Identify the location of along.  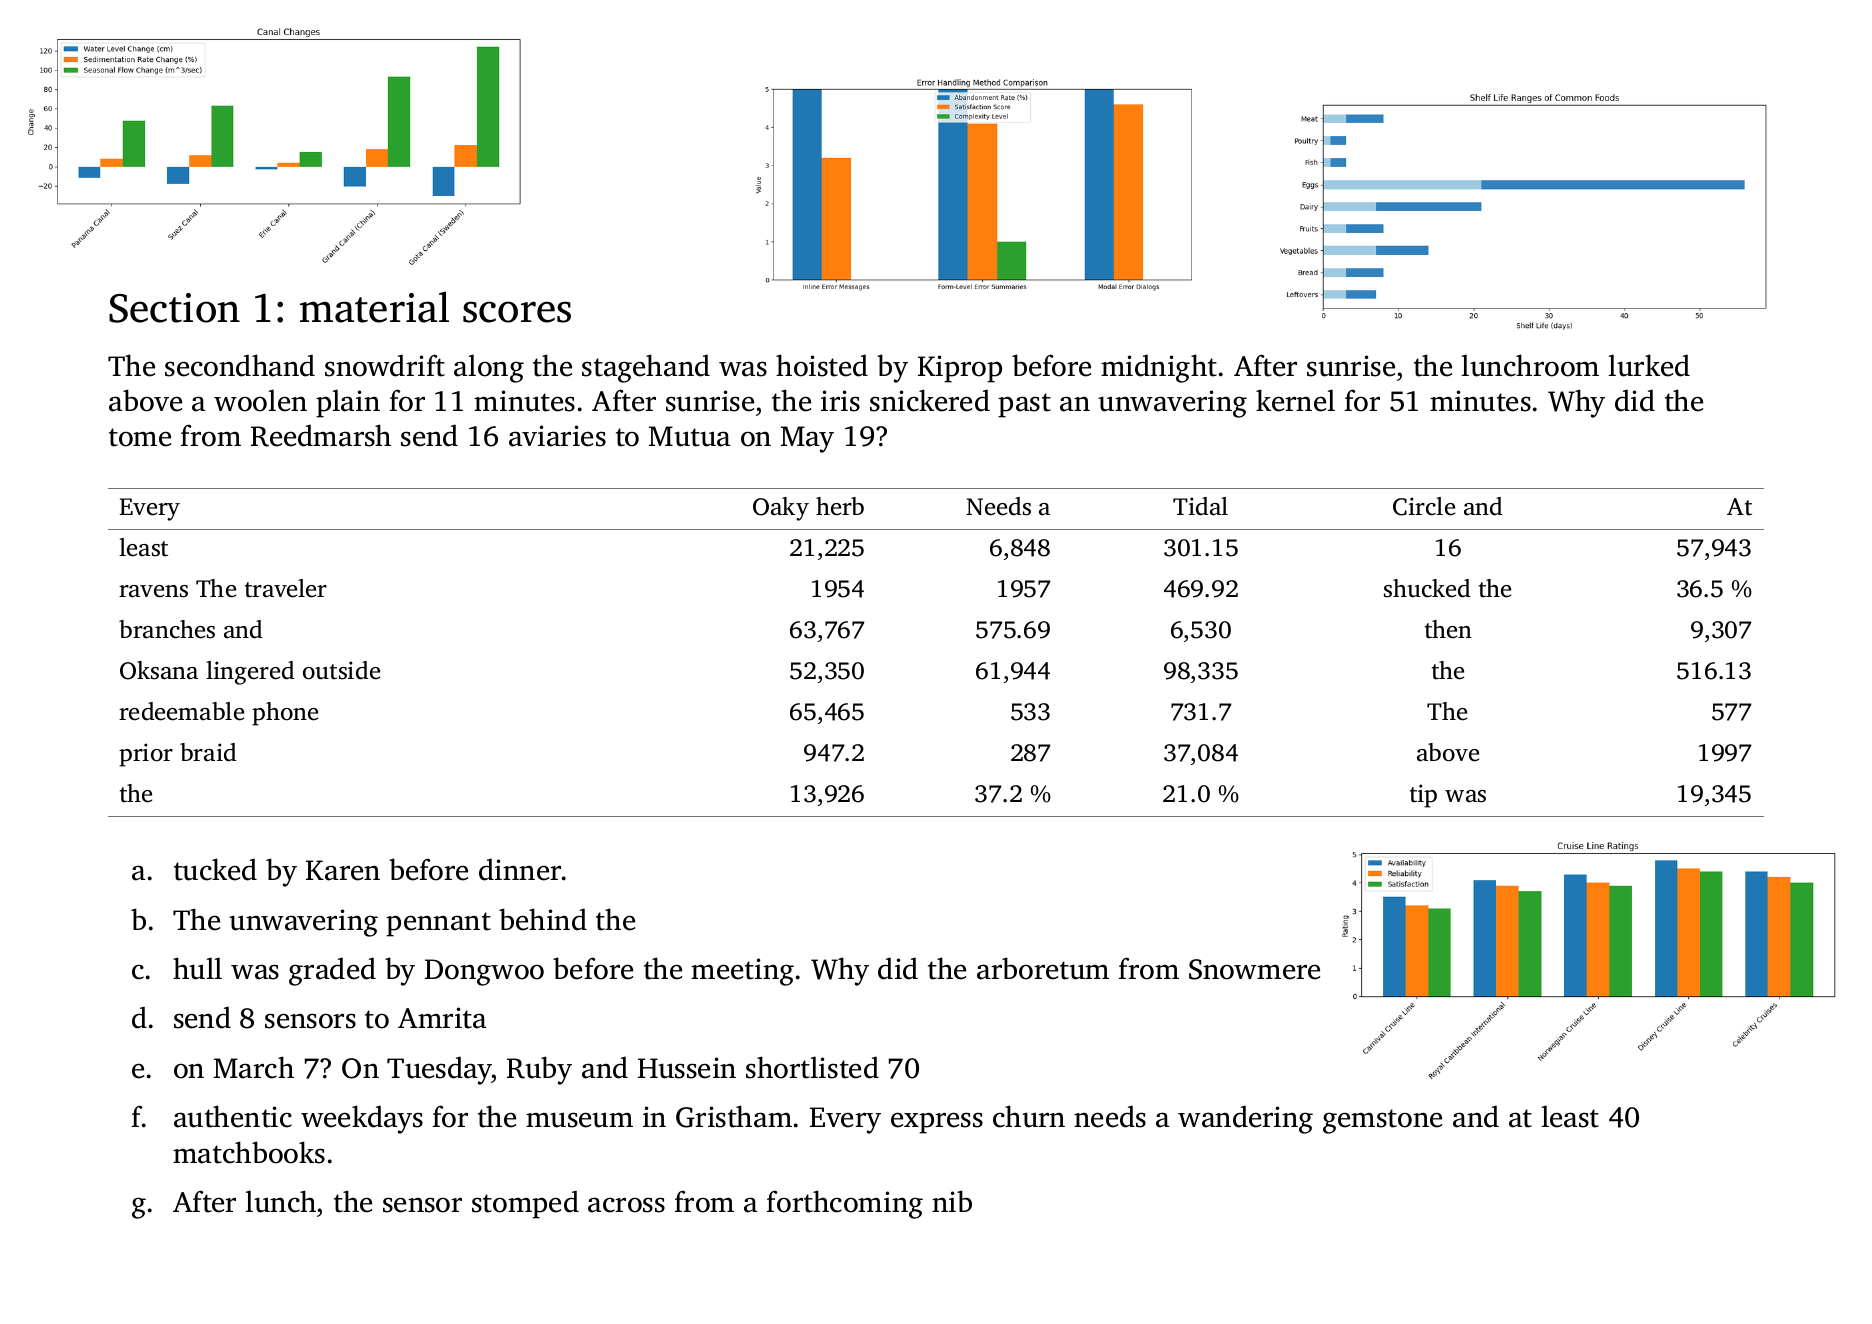
(489, 368).
